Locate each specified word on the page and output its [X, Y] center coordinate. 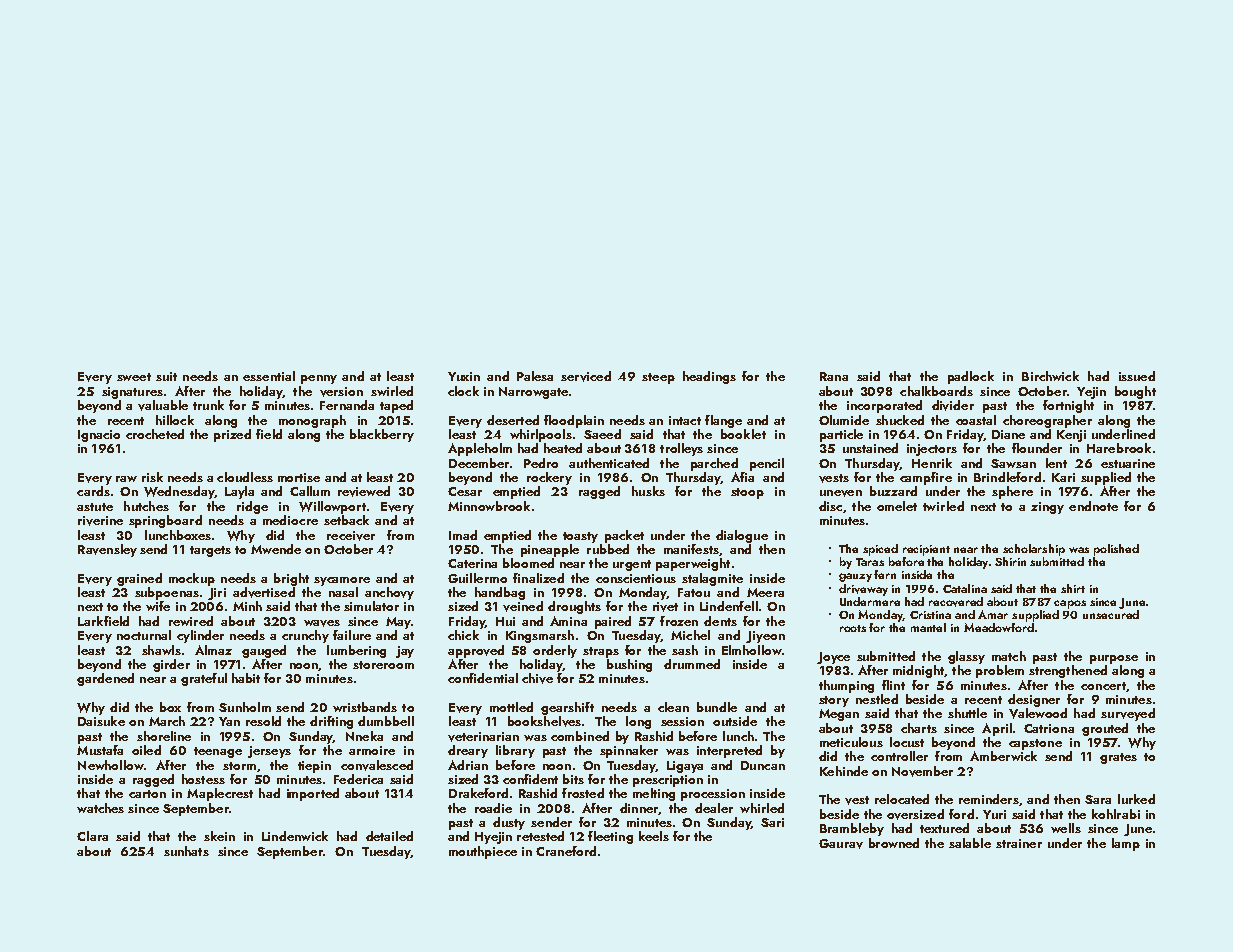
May [398, 623]
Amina [568, 621]
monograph [312, 421]
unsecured [1111, 614]
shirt [1073, 588]
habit [246, 678]
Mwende [276, 549]
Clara [92, 836]
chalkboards [936, 391]
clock [463, 391]
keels [654, 836]
